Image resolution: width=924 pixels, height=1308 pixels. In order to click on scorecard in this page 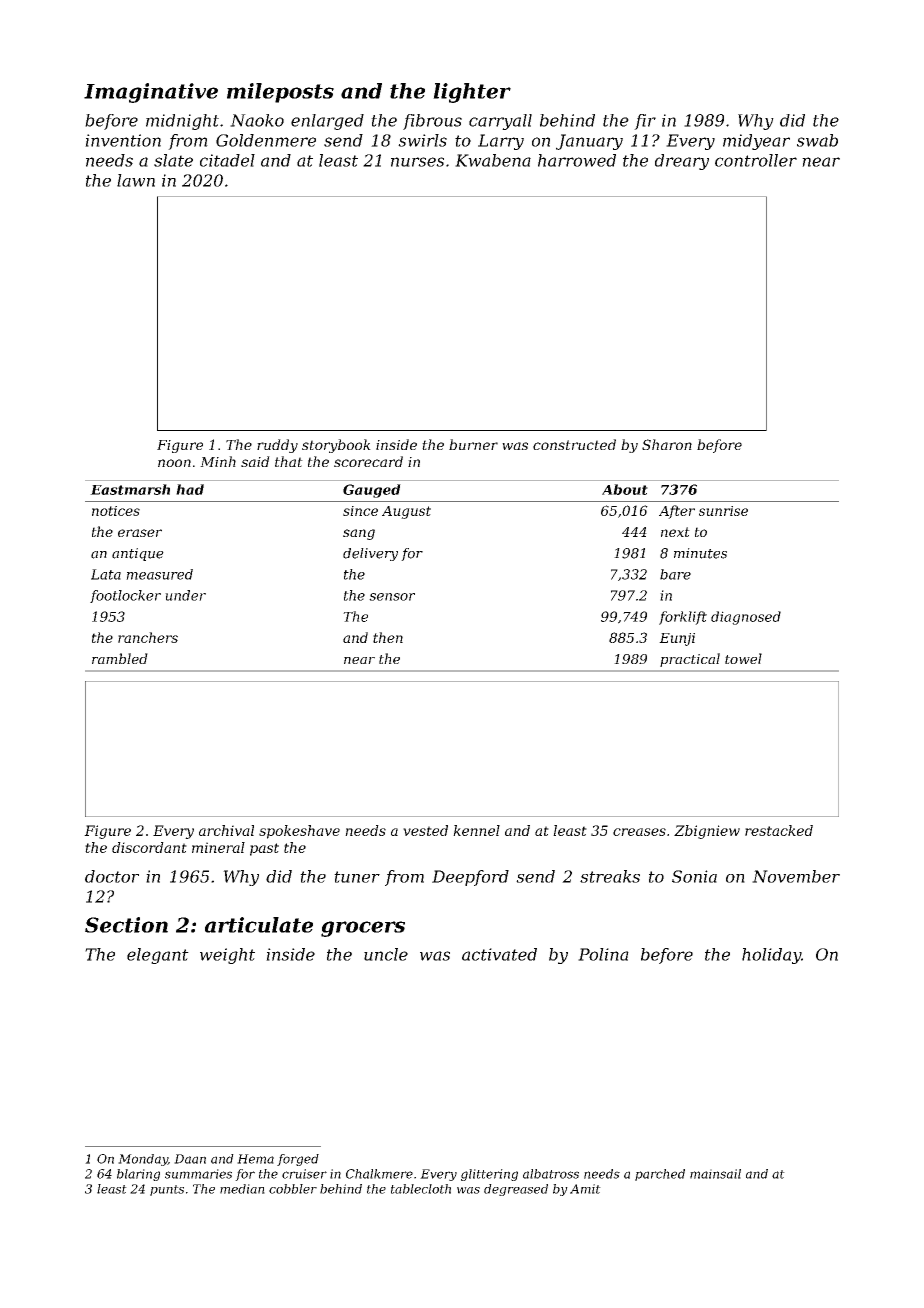, I will do `click(368, 461)`.
